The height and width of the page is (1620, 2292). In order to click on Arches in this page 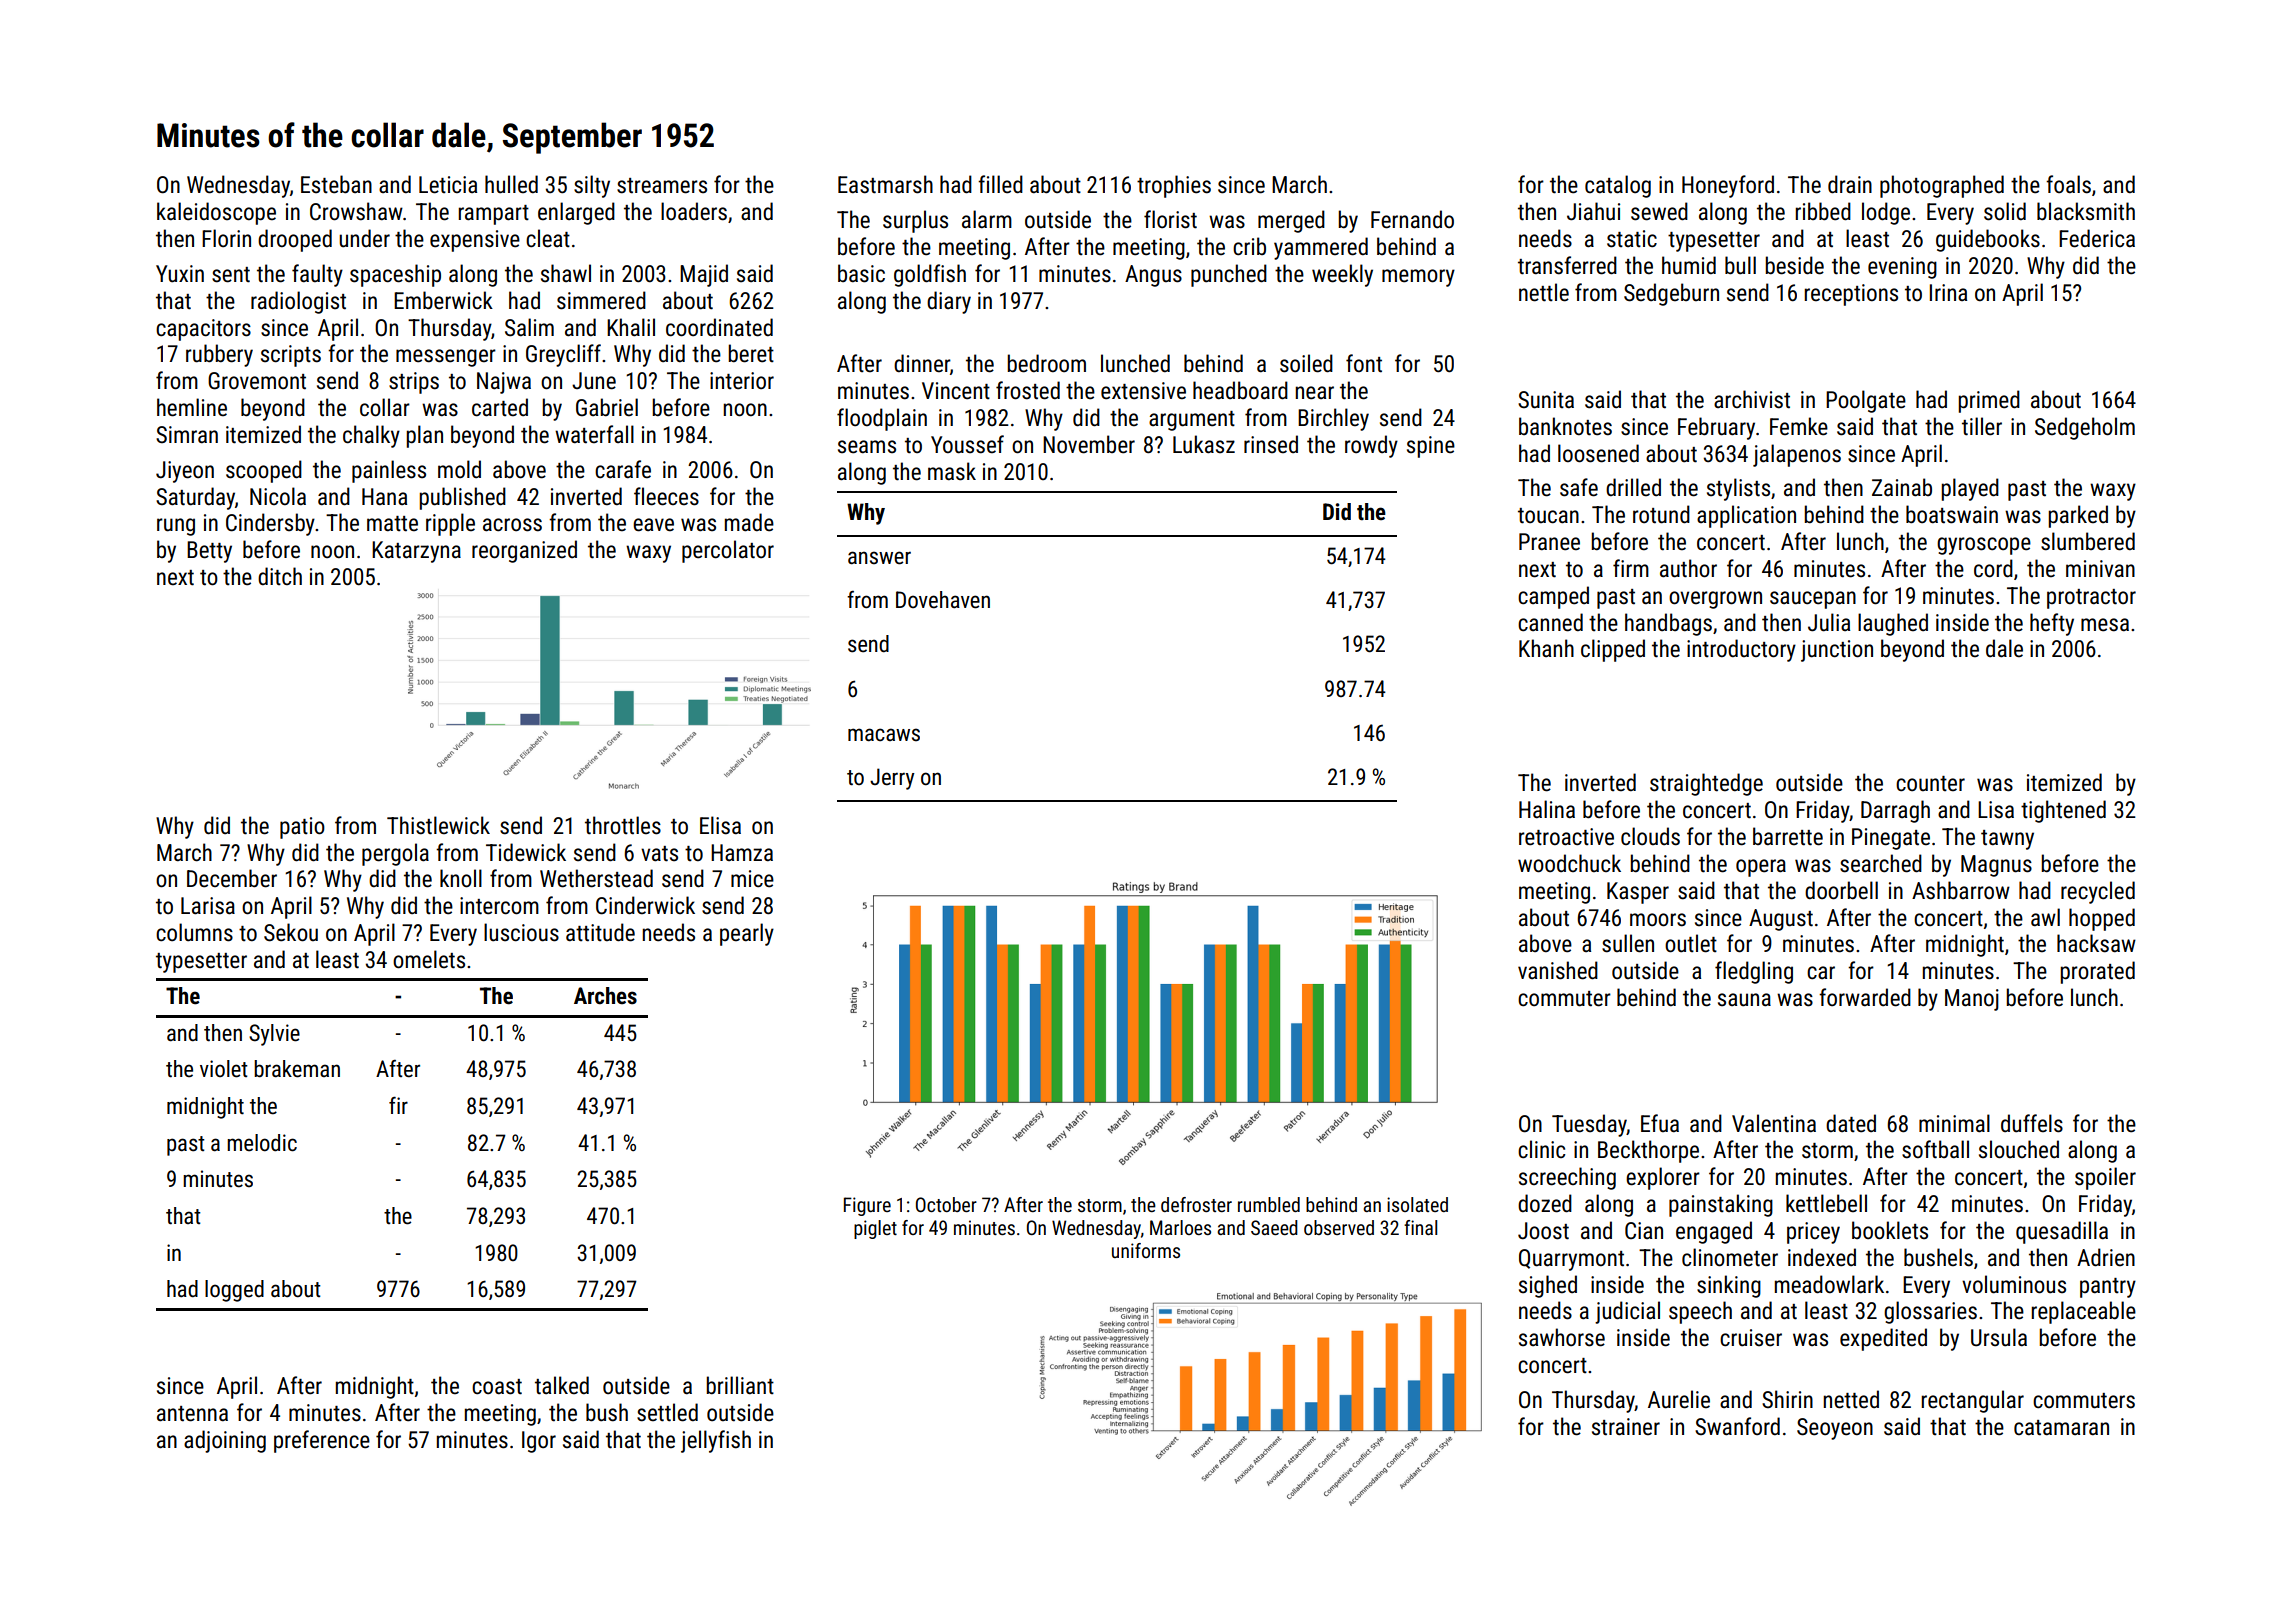, I will do `click(605, 996)`.
